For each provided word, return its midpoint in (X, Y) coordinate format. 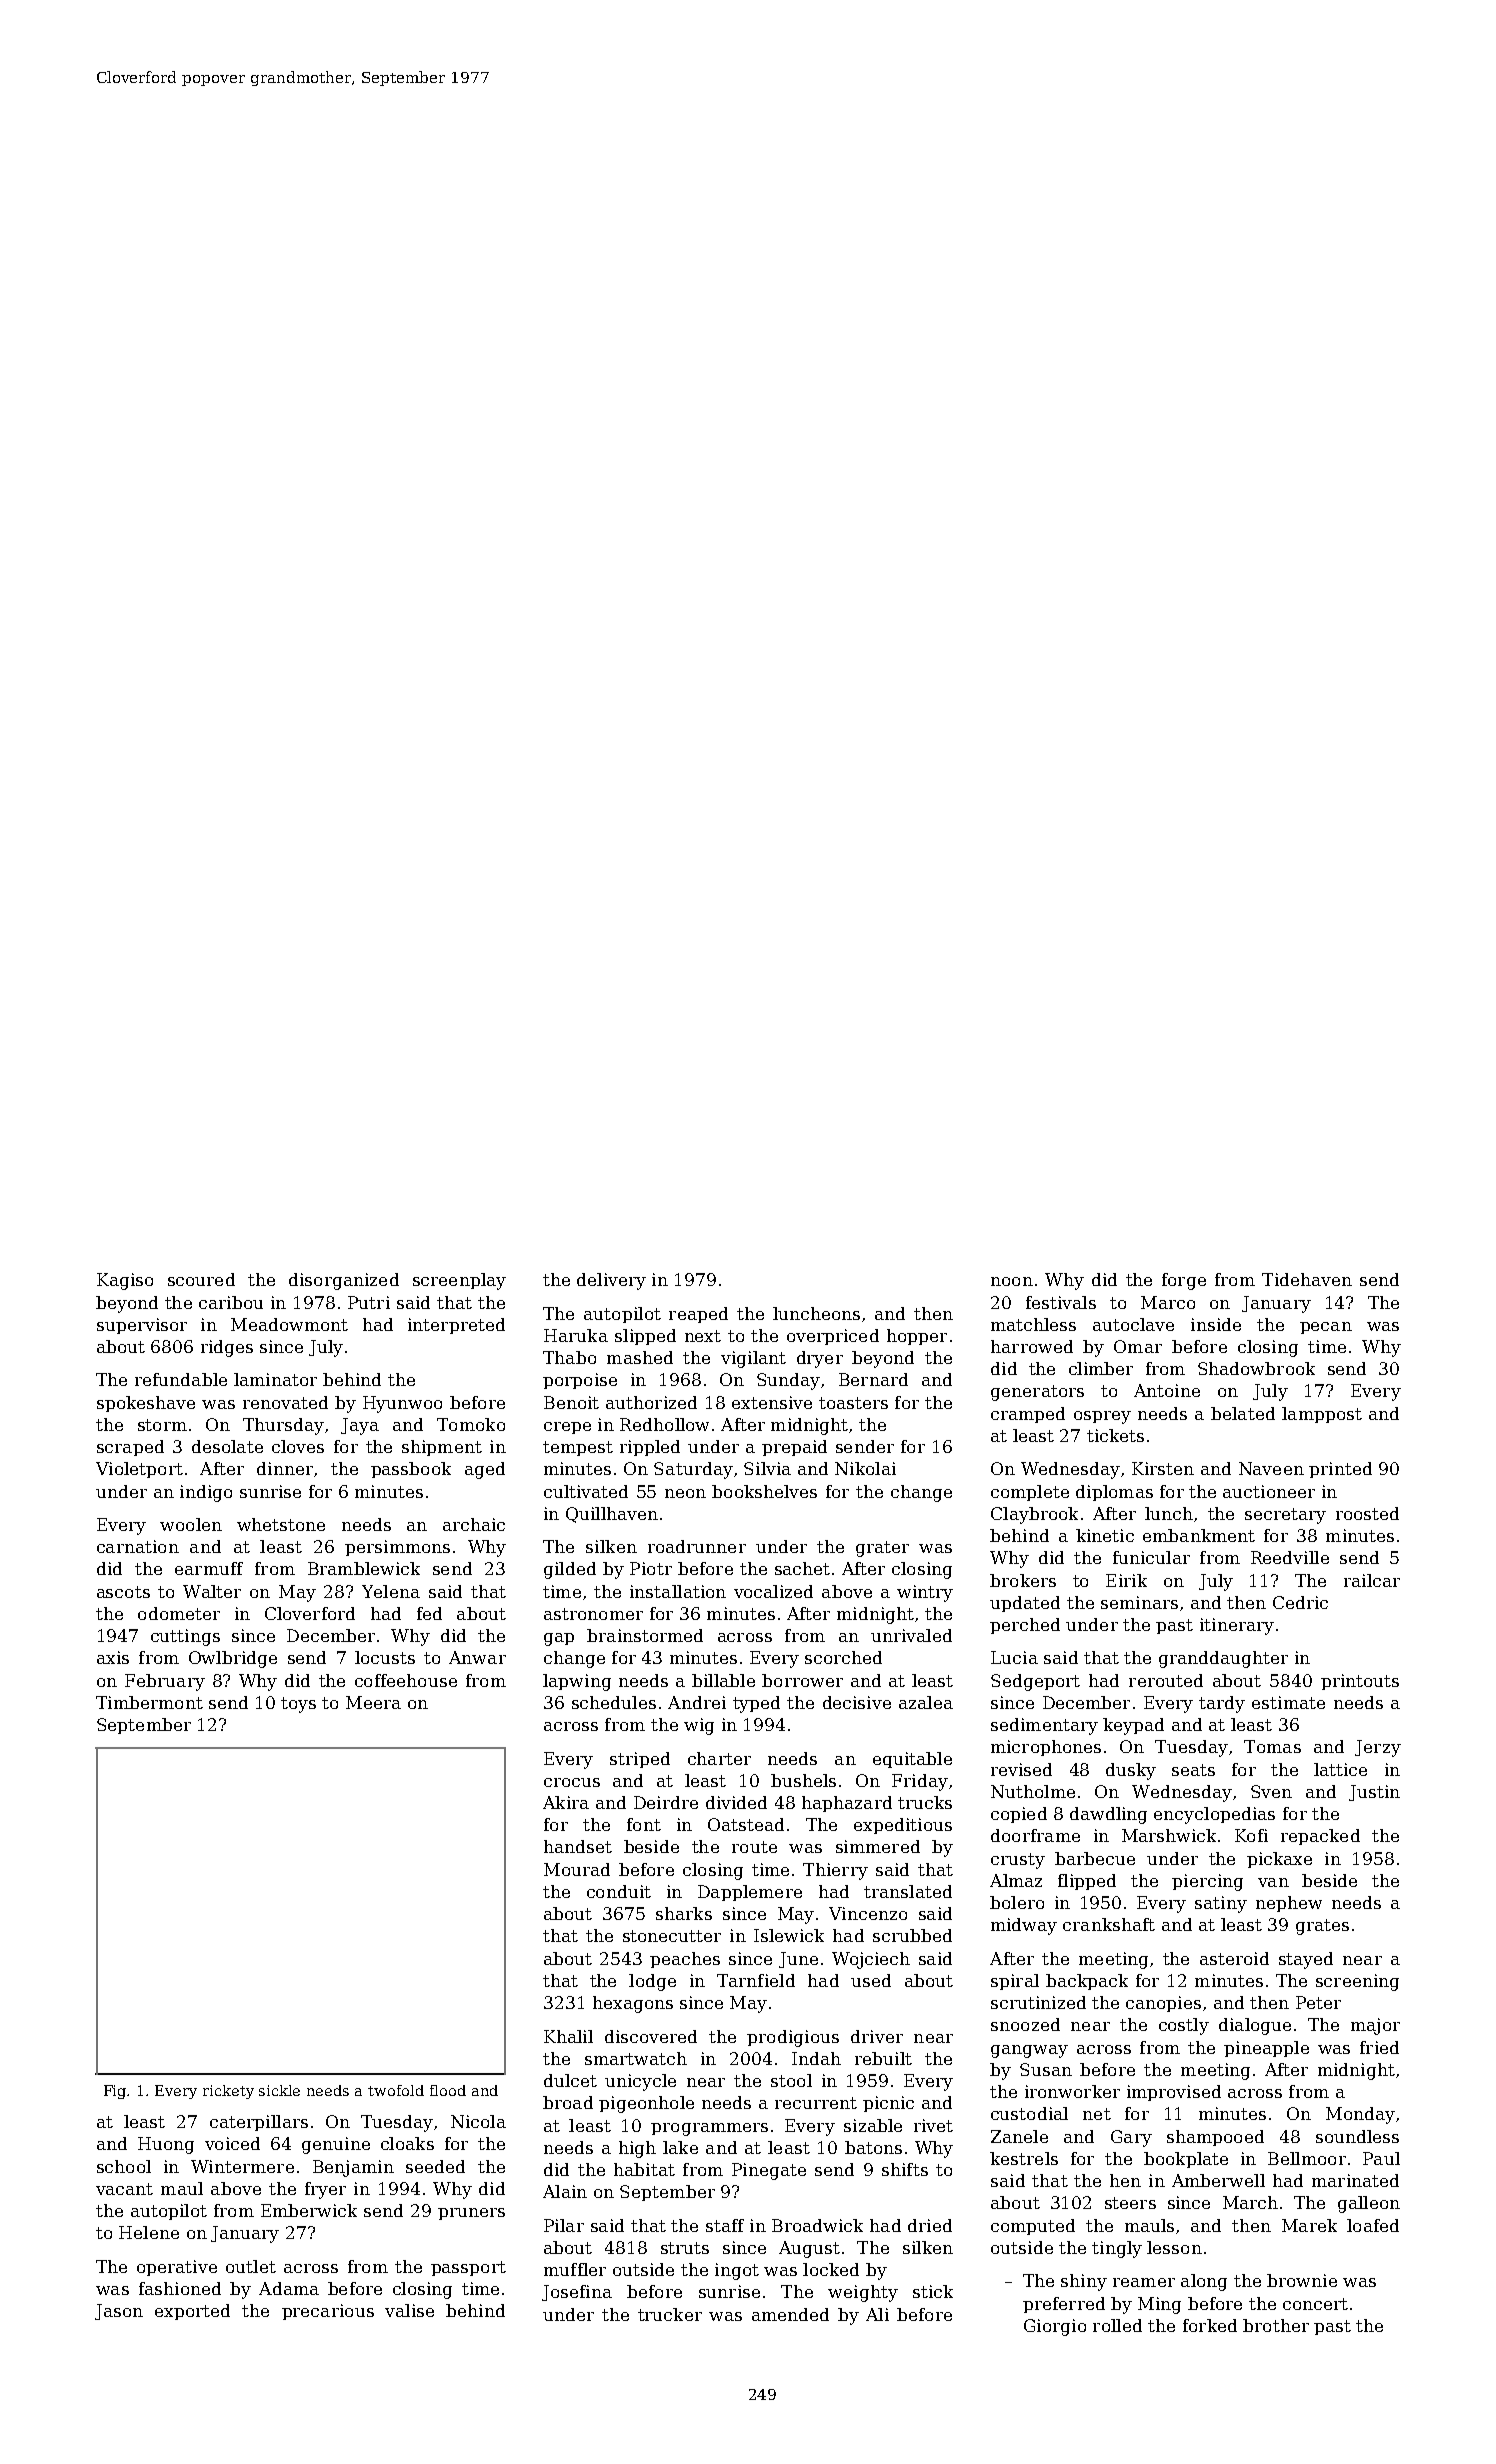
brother (1276, 2325)
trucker (670, 2314)
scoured (201, 1279)
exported (192, 2312)
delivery (611, 1281)
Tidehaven (1307, 1279)
